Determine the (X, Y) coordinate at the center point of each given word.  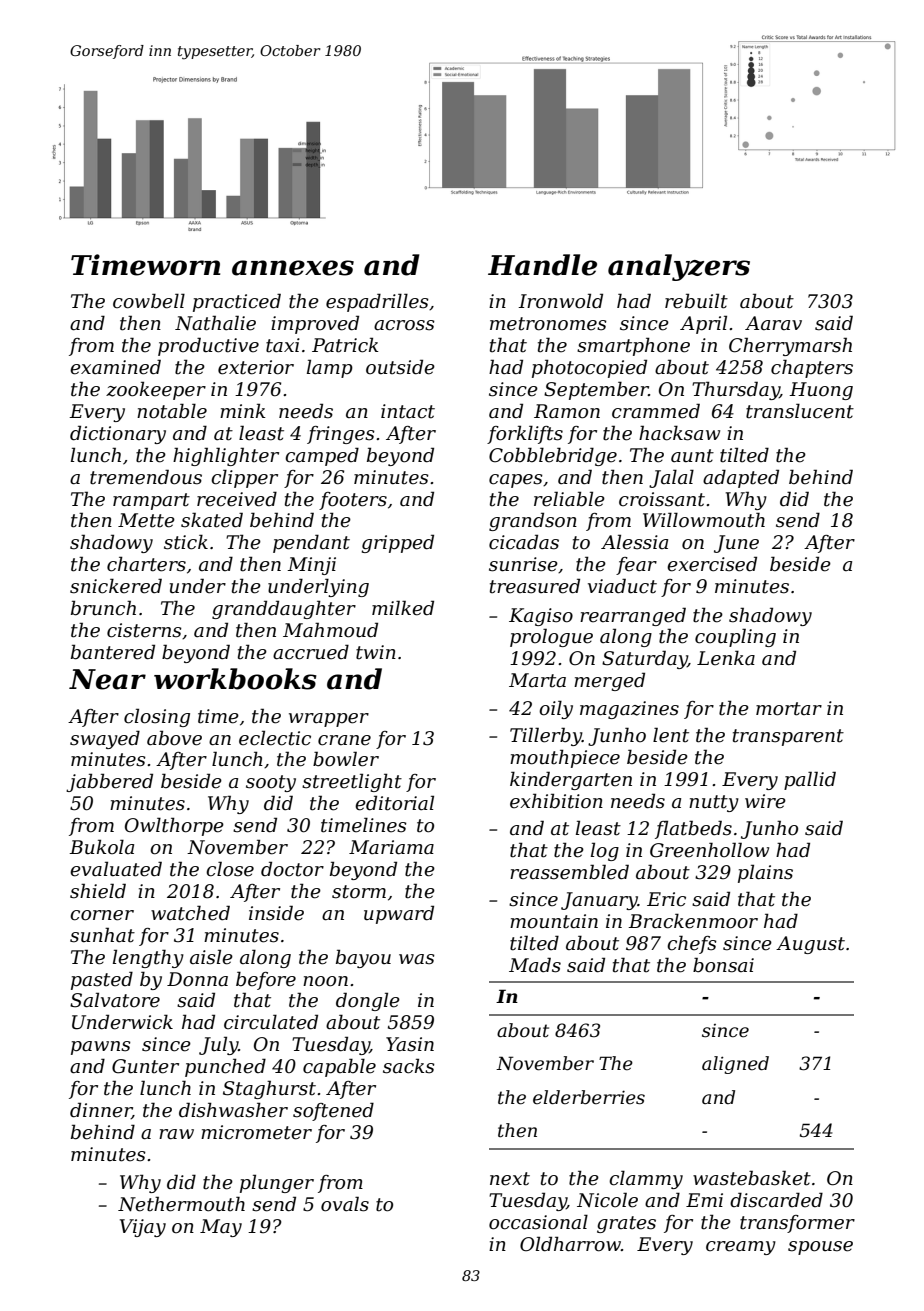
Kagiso (541, 617)
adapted (741, 478)
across (404, 325)
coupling (735, 637)
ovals (345, 1204)
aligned (735, 1065)
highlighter (226, 456)
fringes (341, 435)
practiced (237, 302)
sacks (409, 1066)
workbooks (235, 679)
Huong (821, 391)
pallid (810, 780)
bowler (346, 759)
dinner (101, 1110)
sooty (271, 783)
